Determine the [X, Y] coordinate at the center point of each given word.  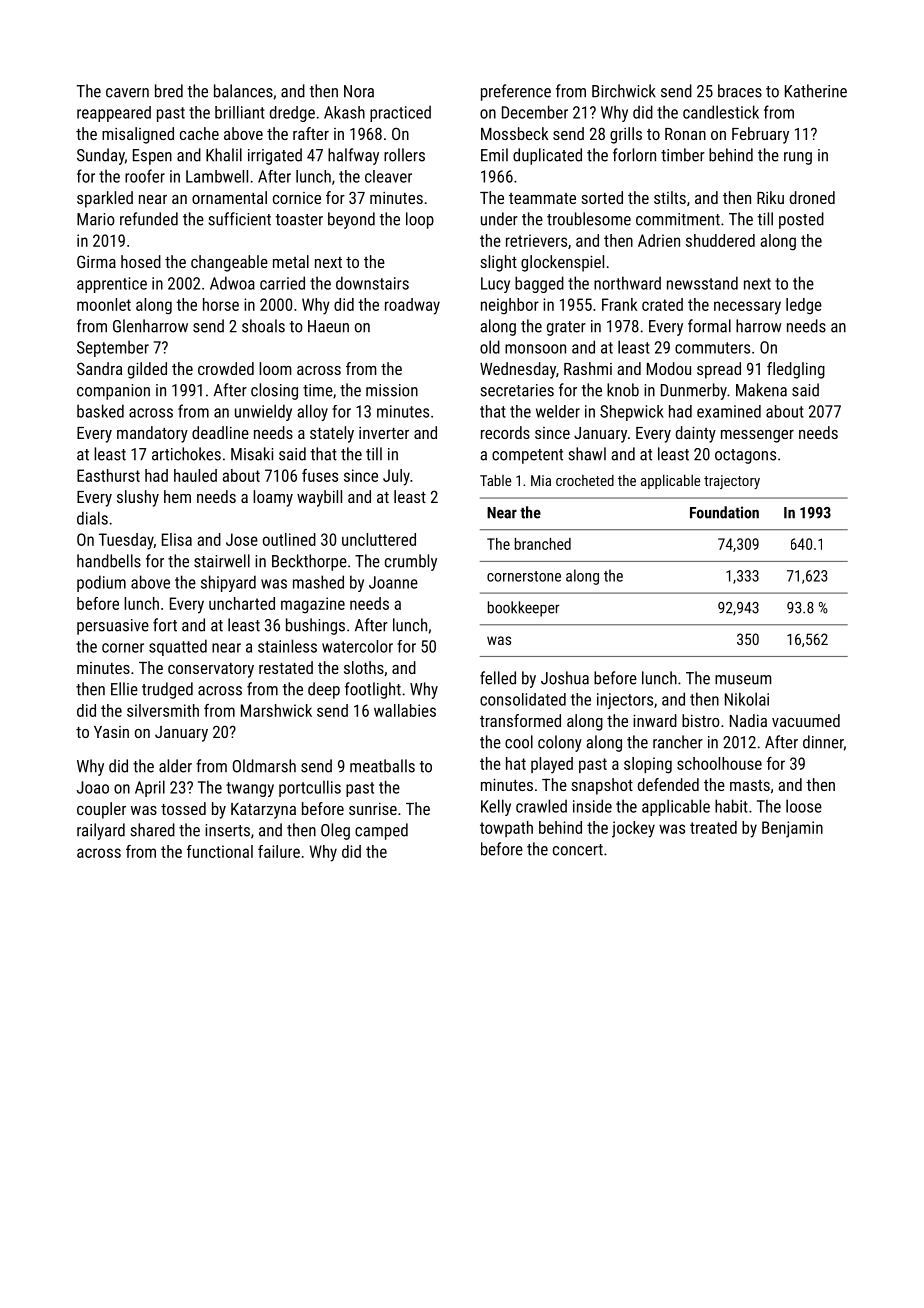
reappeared [114, 114]
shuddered [720, 240]
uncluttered [379, 539]
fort [165, 625]
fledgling [796, 370]
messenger [757, 436]
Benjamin [792, 829]
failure [279, 851]
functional [220, 851]
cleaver [388, 176]
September [113, 348]
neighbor [510, 306]
